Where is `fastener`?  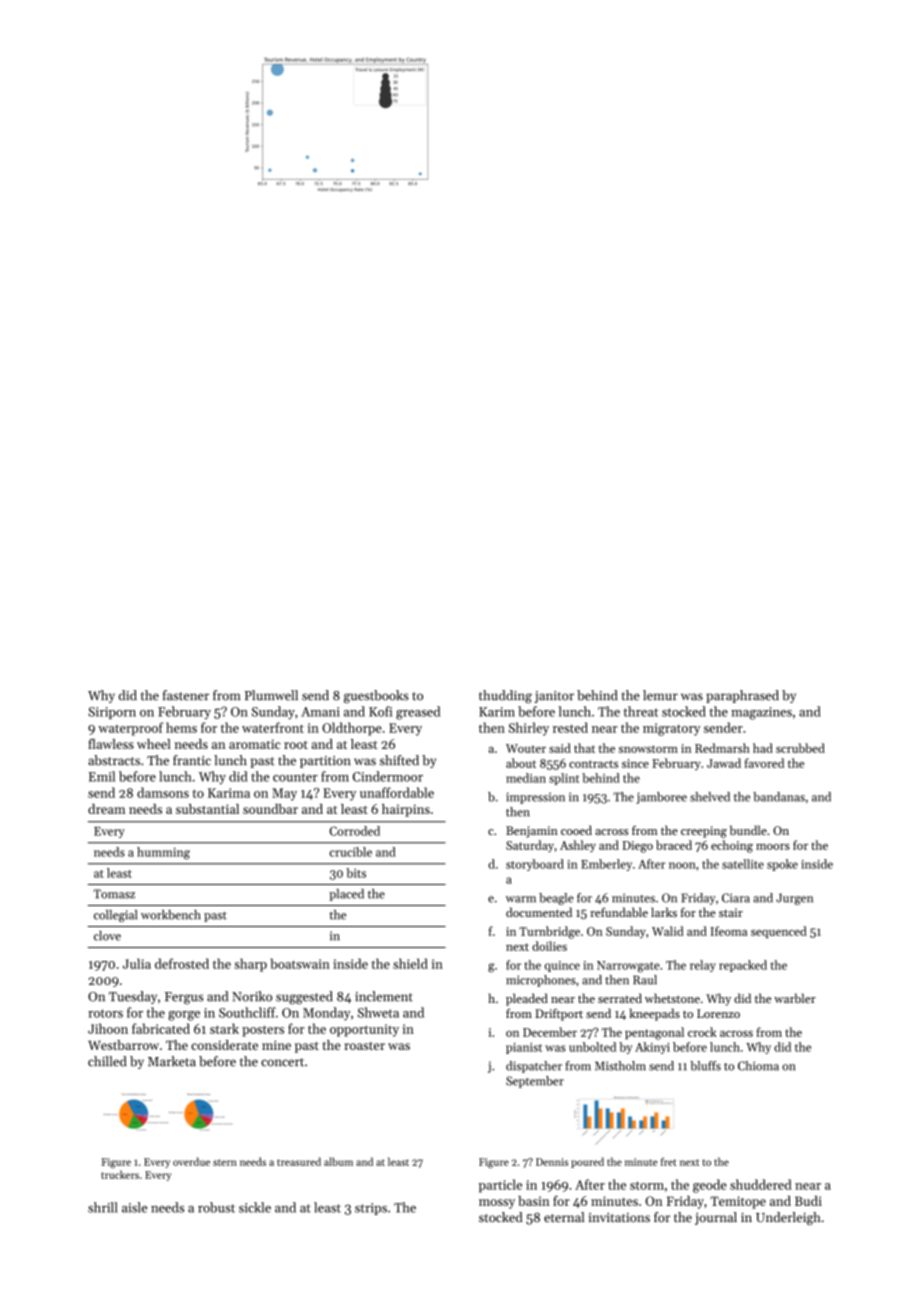
fastener is located at coordinates (186, 695).
